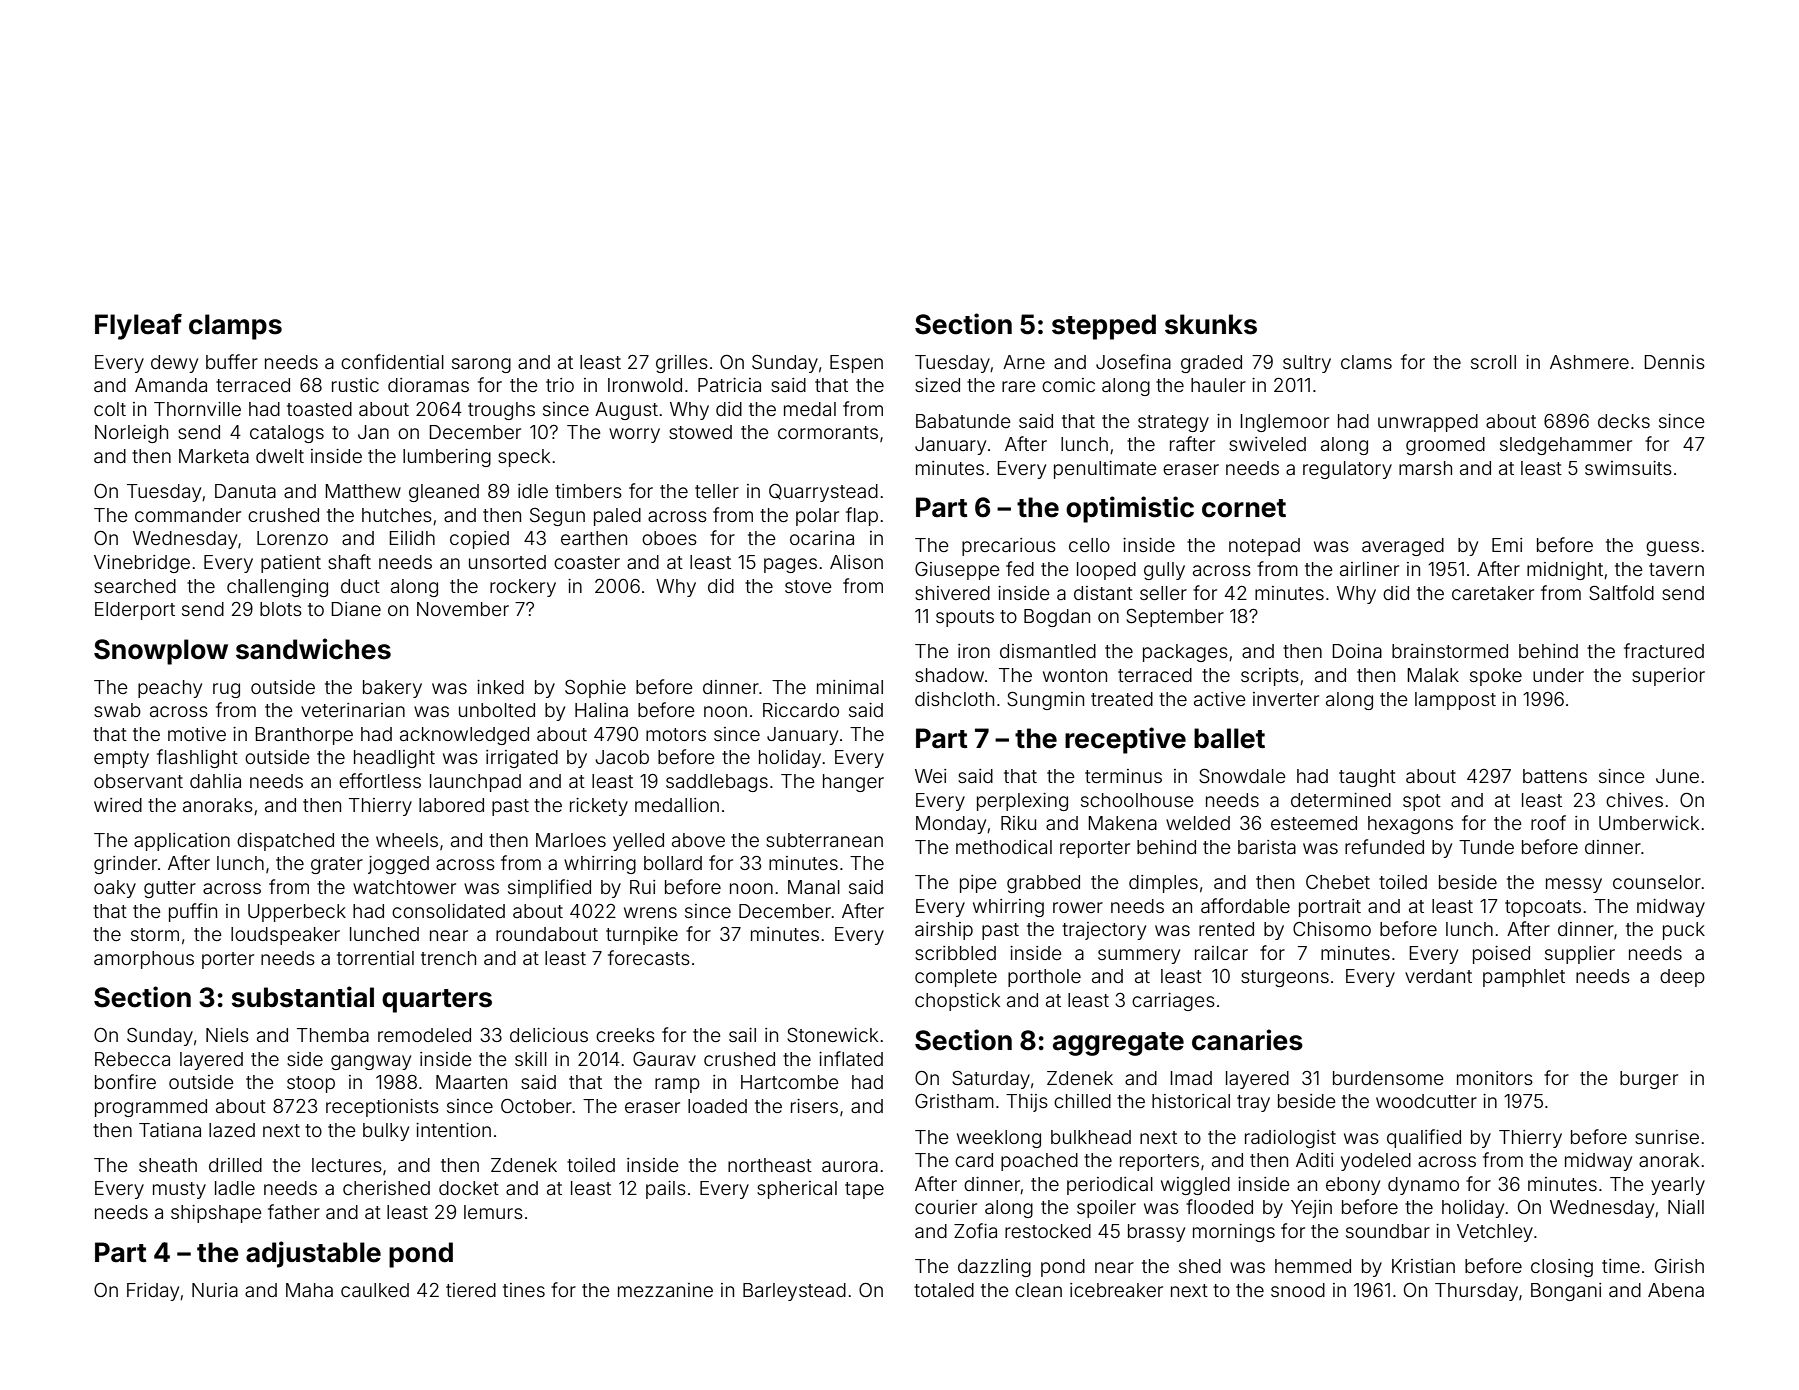  Describe the element at coordinates (1104, 327) in the screenshot. I see `stepped` at that location.
